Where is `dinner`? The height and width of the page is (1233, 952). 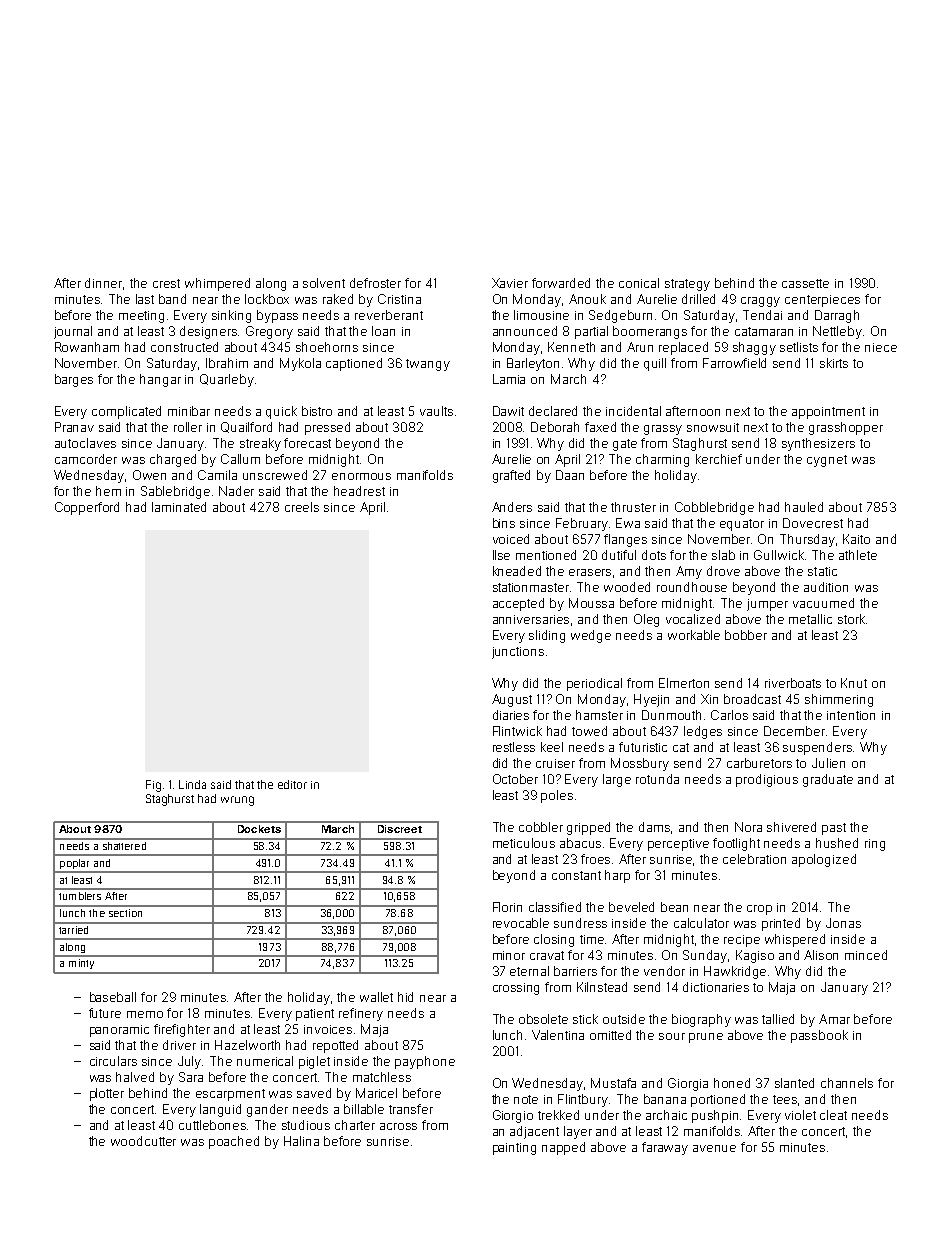 dinner is located at coordinates (103, 283).
